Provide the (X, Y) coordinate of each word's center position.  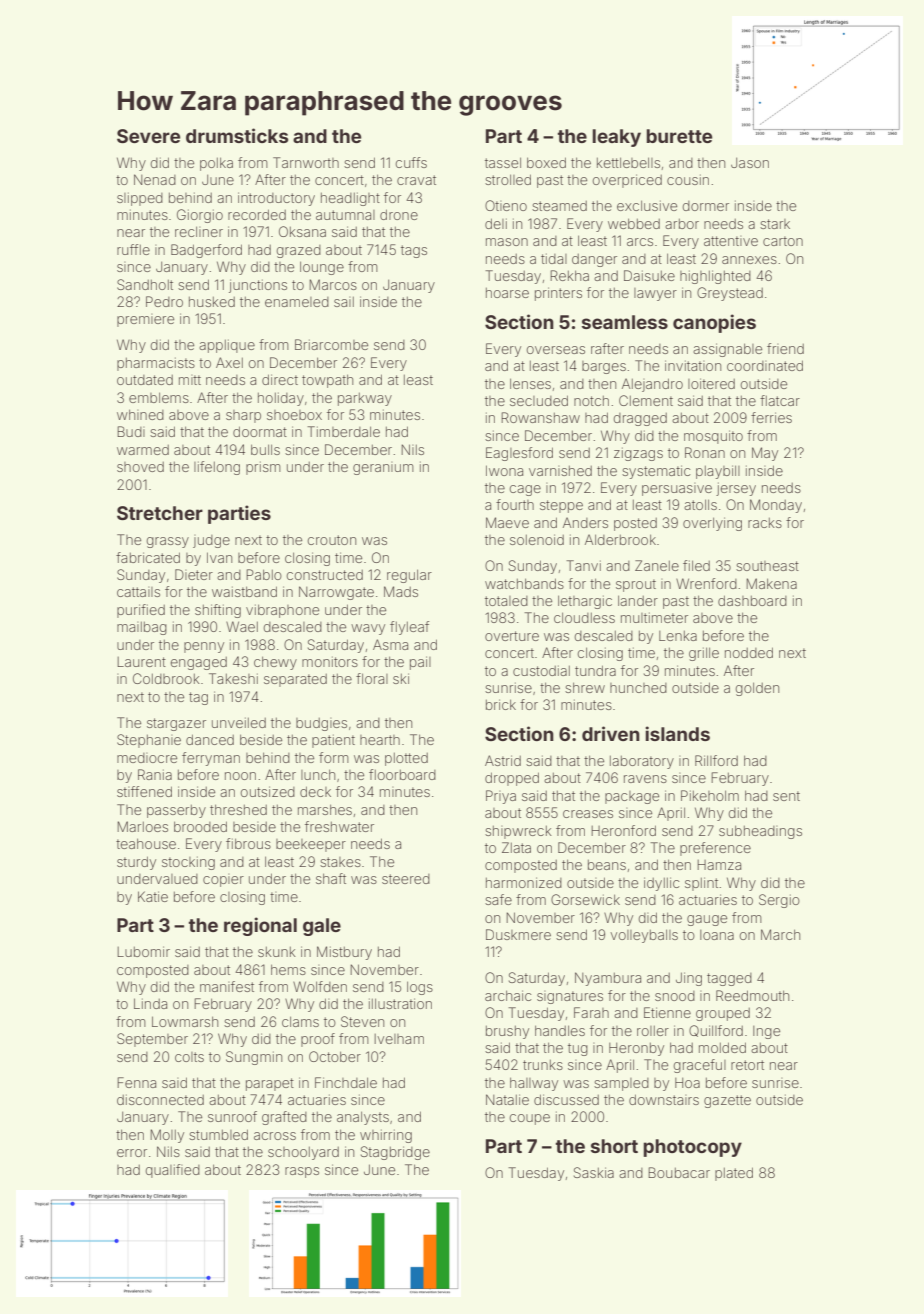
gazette (727, 1101)
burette (679, 136)
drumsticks (237, 135)
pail (420, 663)
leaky (616, 138)
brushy (507, 1032)
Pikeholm (710, 795)
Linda (150, 1003)
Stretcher (160, 513)
